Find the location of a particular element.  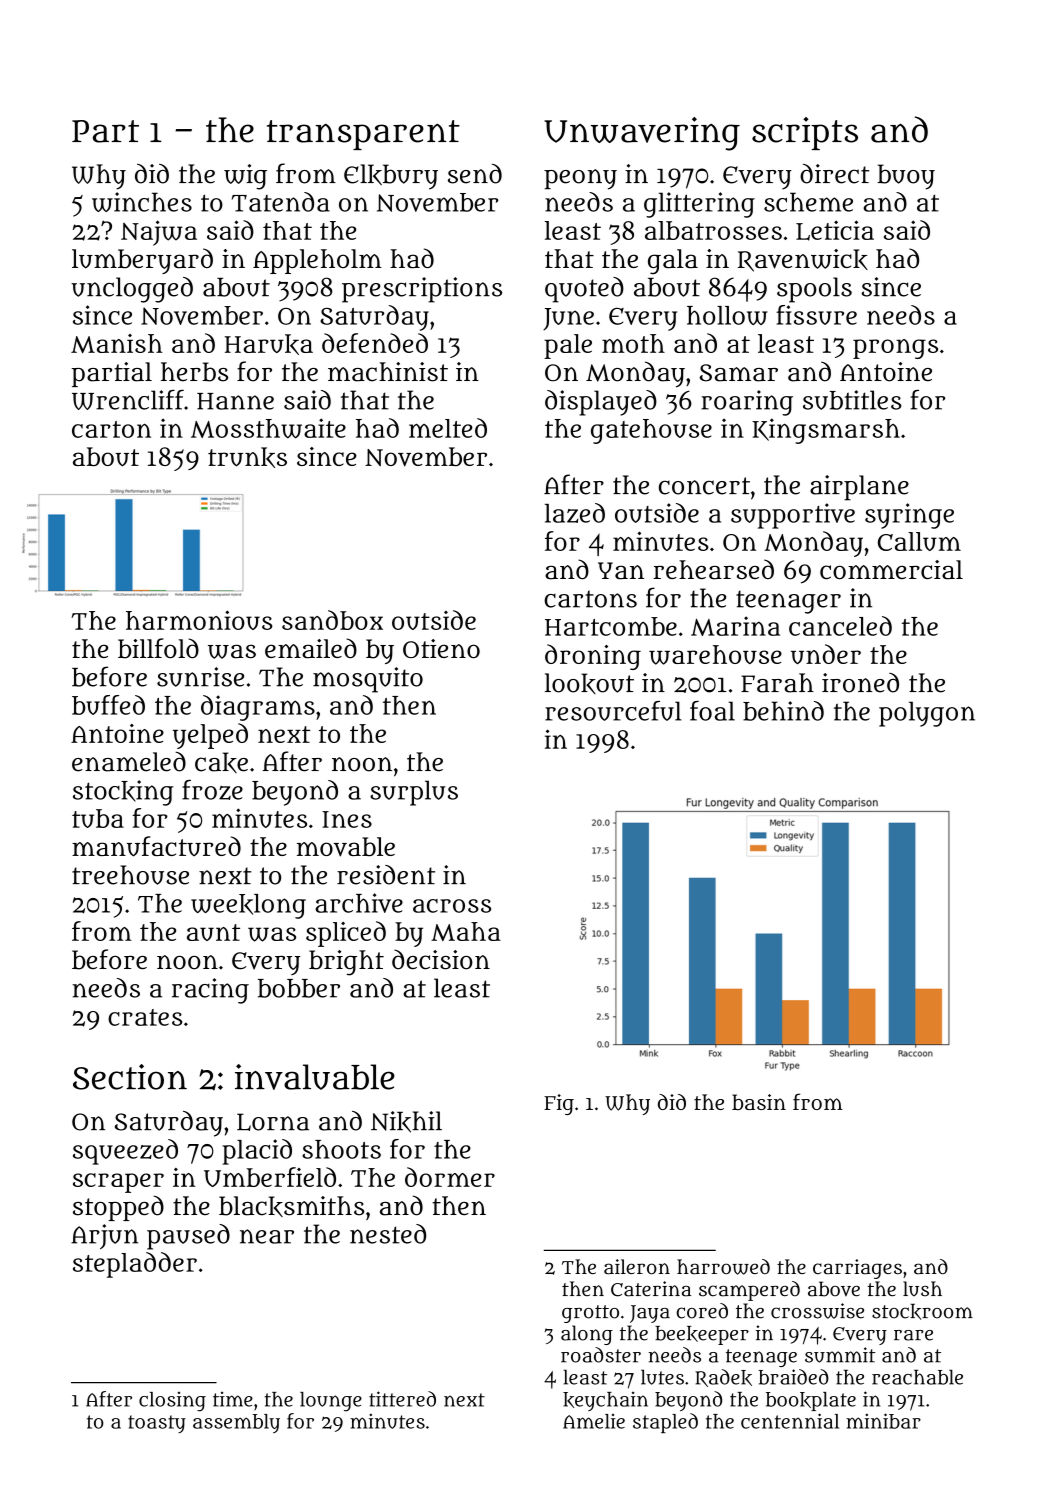

buoy is located at coordinates (906, 177).
